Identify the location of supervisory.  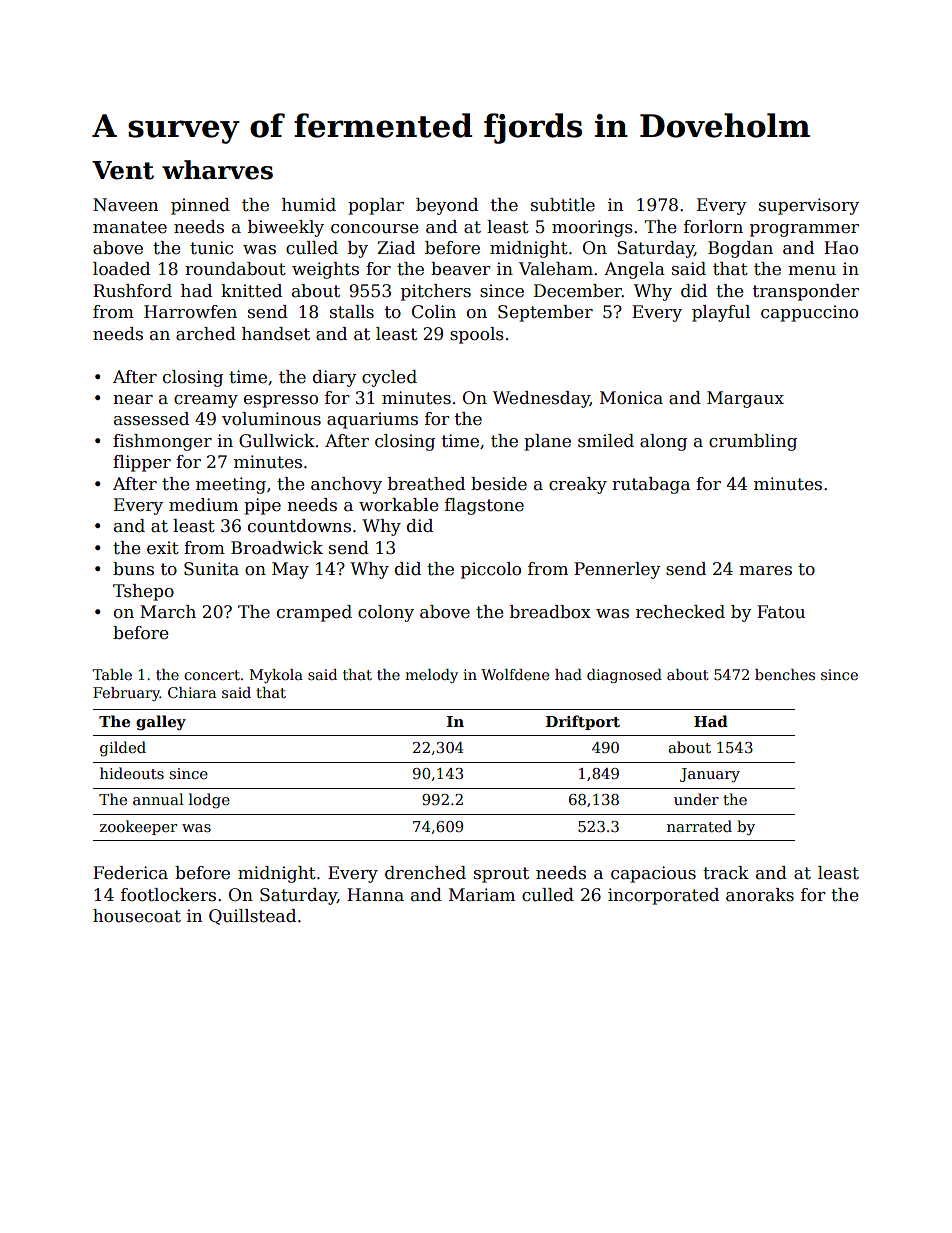
(809, 206).
